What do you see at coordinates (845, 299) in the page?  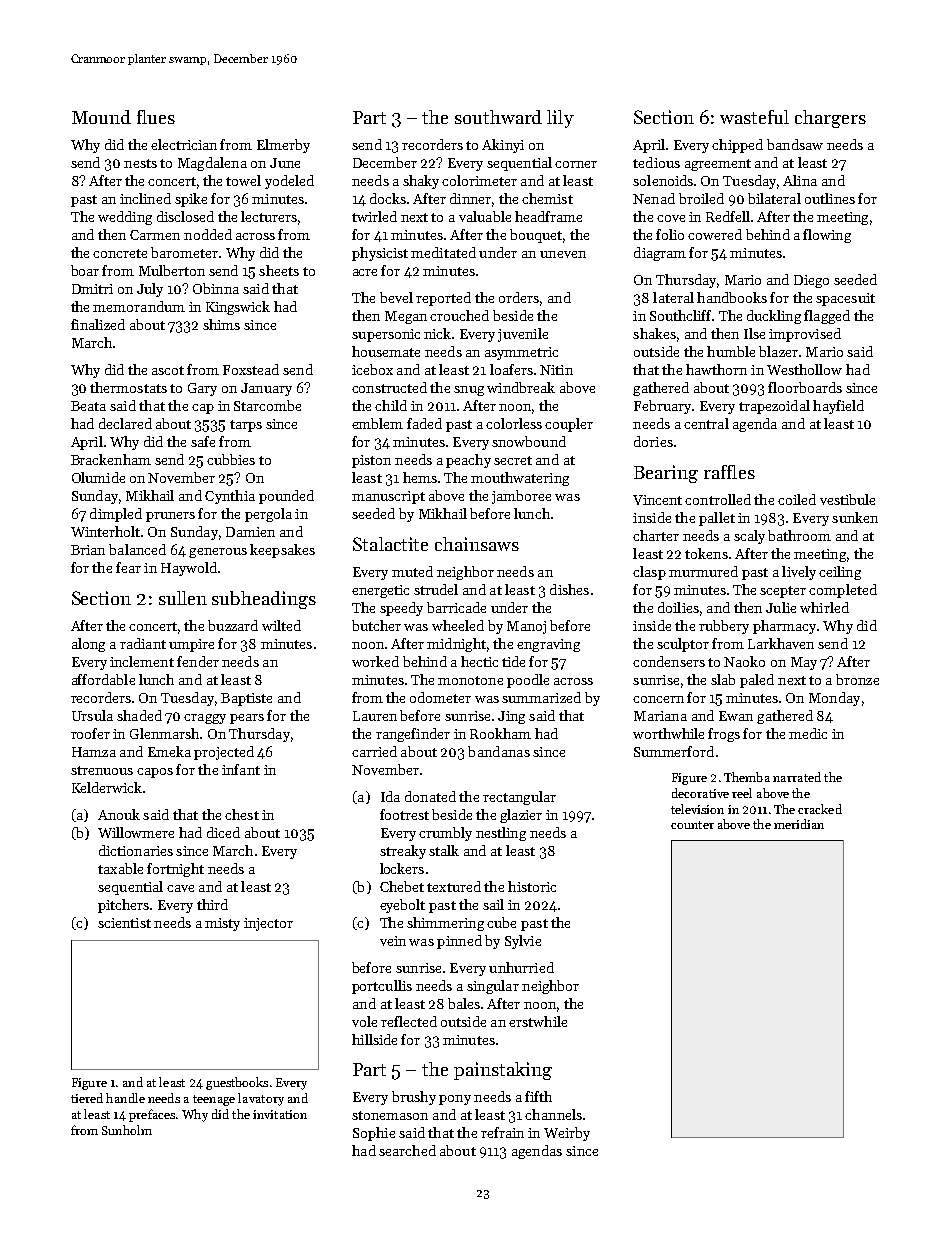 I see `spacesuit` at bounding box center [845, 299].
